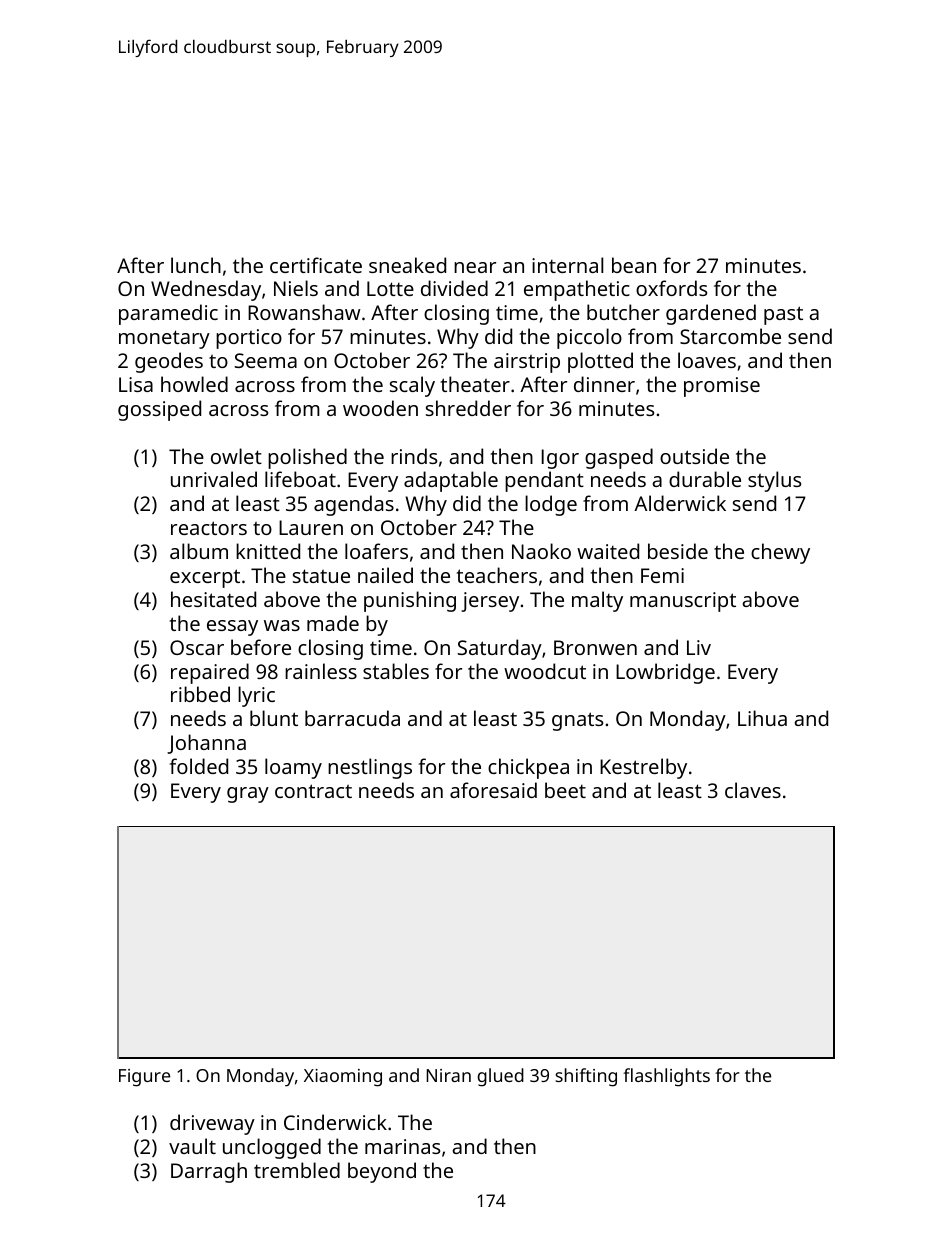 This image has height=1233, width=952. What do you see at coordinates (634, 265) in the image?
I see `bean` at bounding box center [634, 265].
